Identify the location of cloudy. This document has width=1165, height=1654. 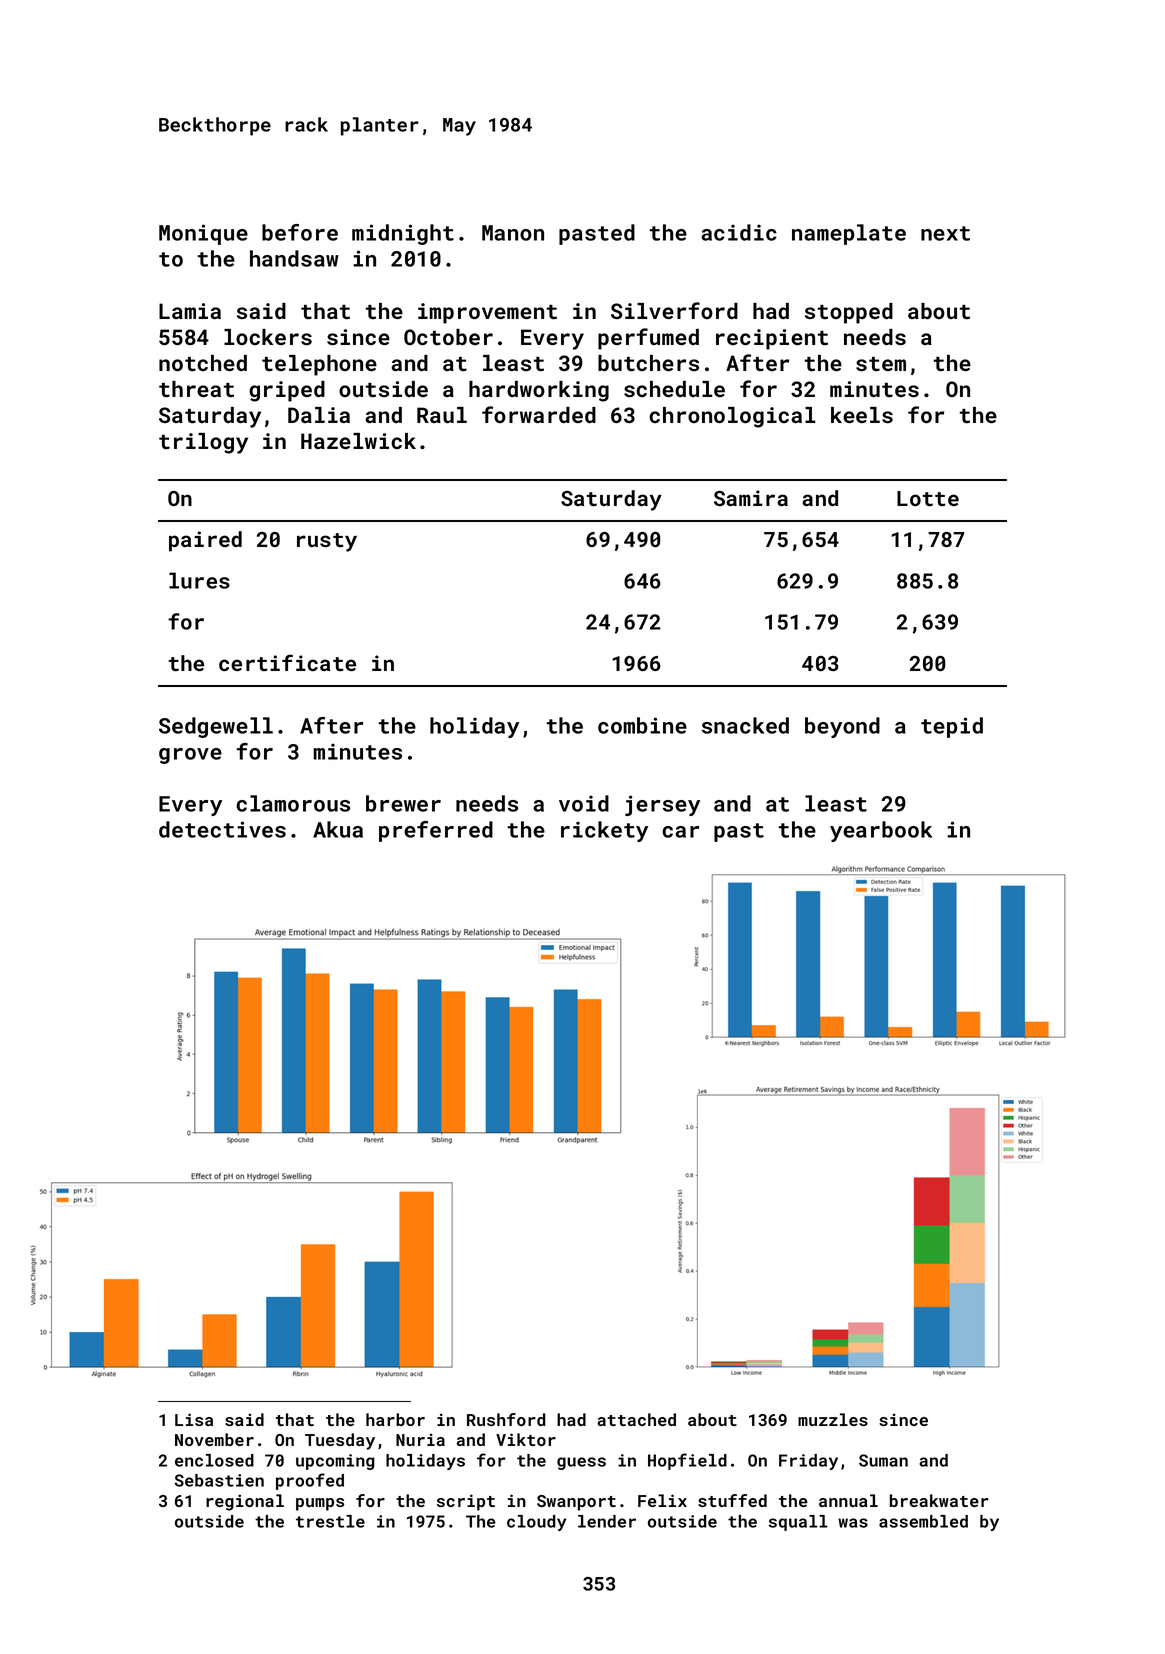
(536, 1523).
